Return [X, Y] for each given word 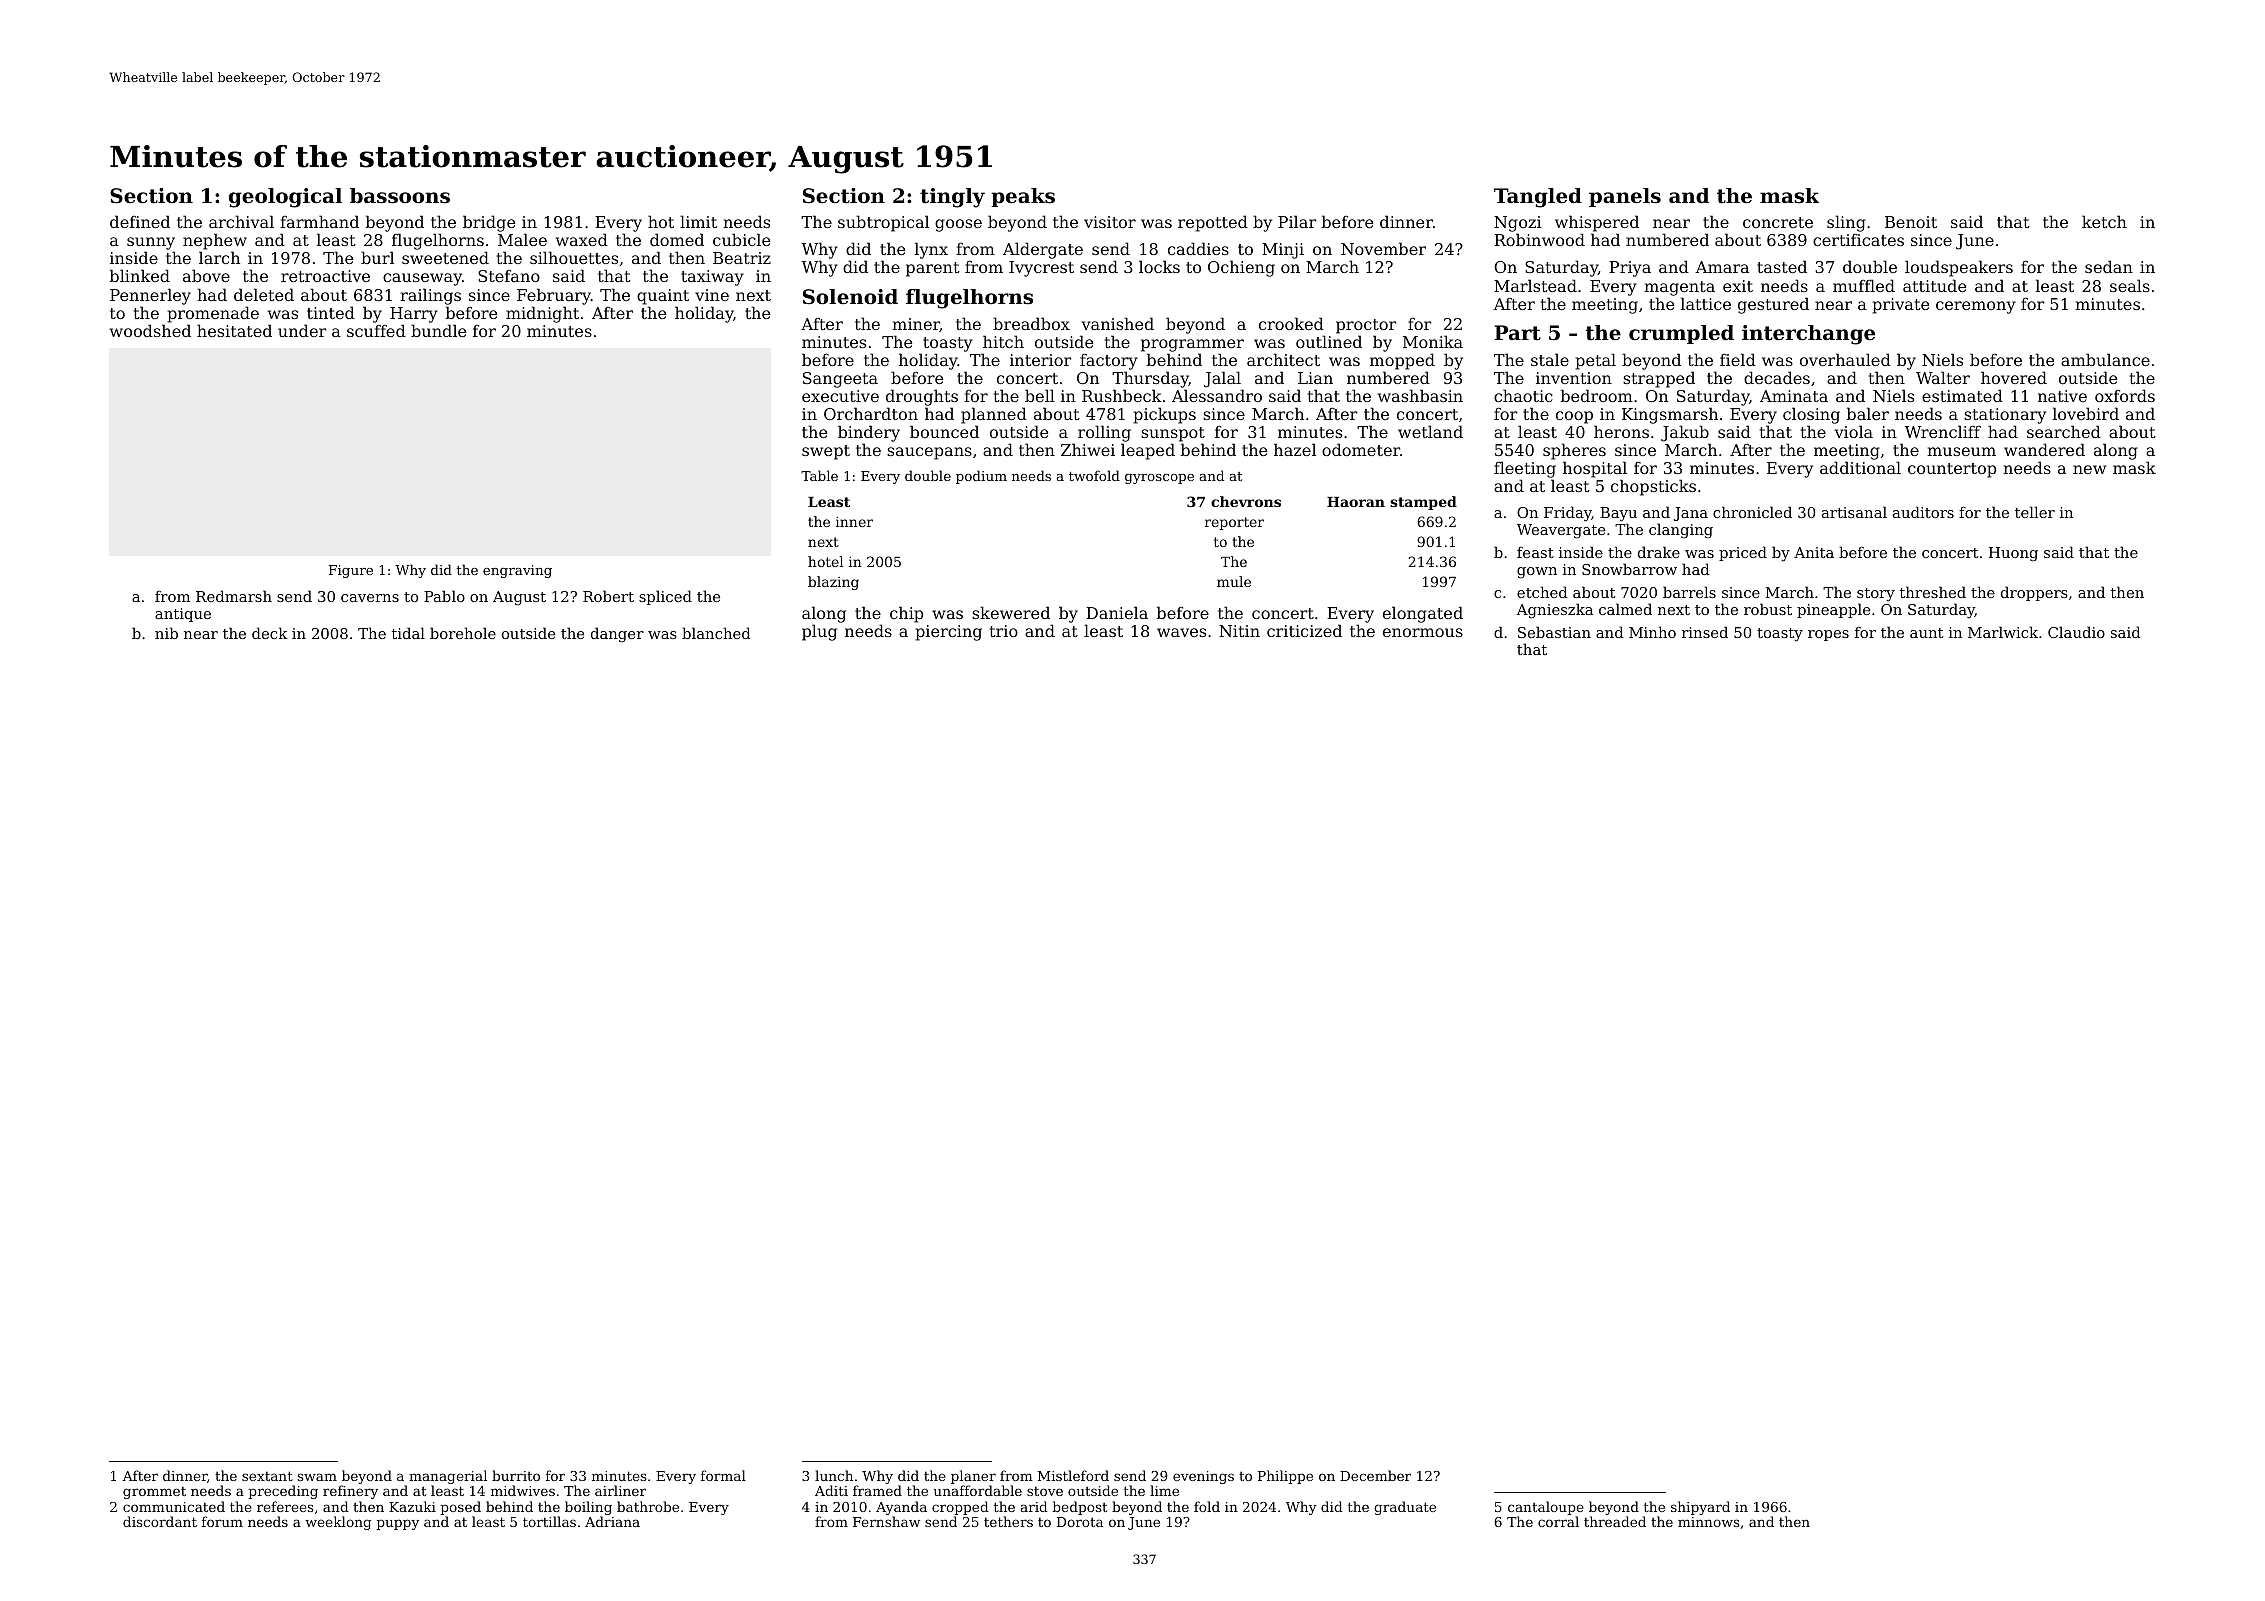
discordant [160, 1521]
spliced [665, 597]
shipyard [1700, 1508]
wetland [1430, 431]
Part [1517, 333]
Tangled [1538, 198]
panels [1625, 197]
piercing [949, 633]
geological [285, 198]
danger [617, 634]
